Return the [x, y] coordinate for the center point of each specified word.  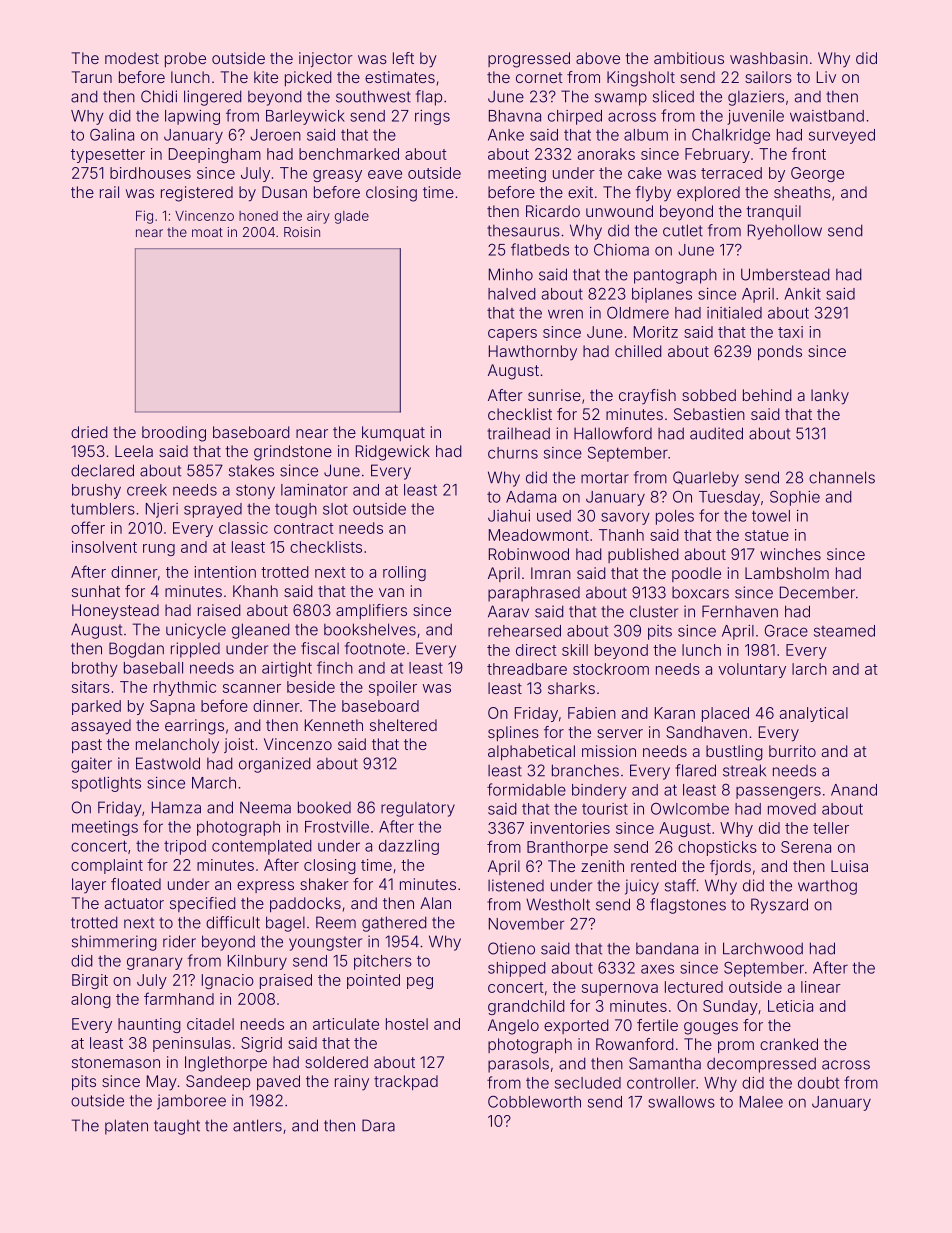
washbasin [769, 58]
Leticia [790, 1006]
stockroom [611, 669]
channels [842, 477]
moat [207, 232]
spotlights [106, 784]
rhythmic [185, 688]
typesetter [108, 156]
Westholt [558, 904]
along [91, 1000]
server [620, 733]
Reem [336, 922]
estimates [400, 77]
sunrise [554, 395]
